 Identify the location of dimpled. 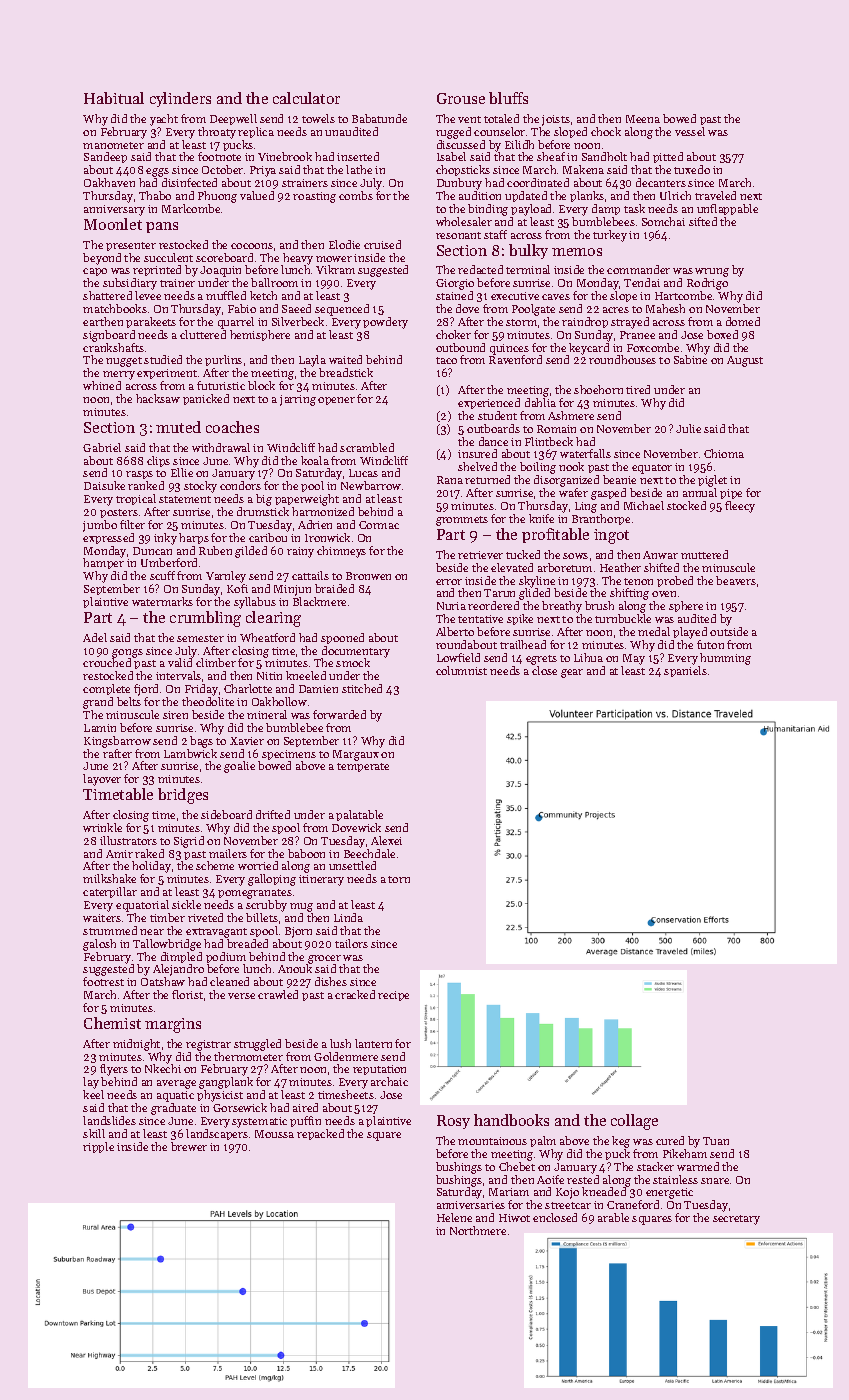
(181, 957).
